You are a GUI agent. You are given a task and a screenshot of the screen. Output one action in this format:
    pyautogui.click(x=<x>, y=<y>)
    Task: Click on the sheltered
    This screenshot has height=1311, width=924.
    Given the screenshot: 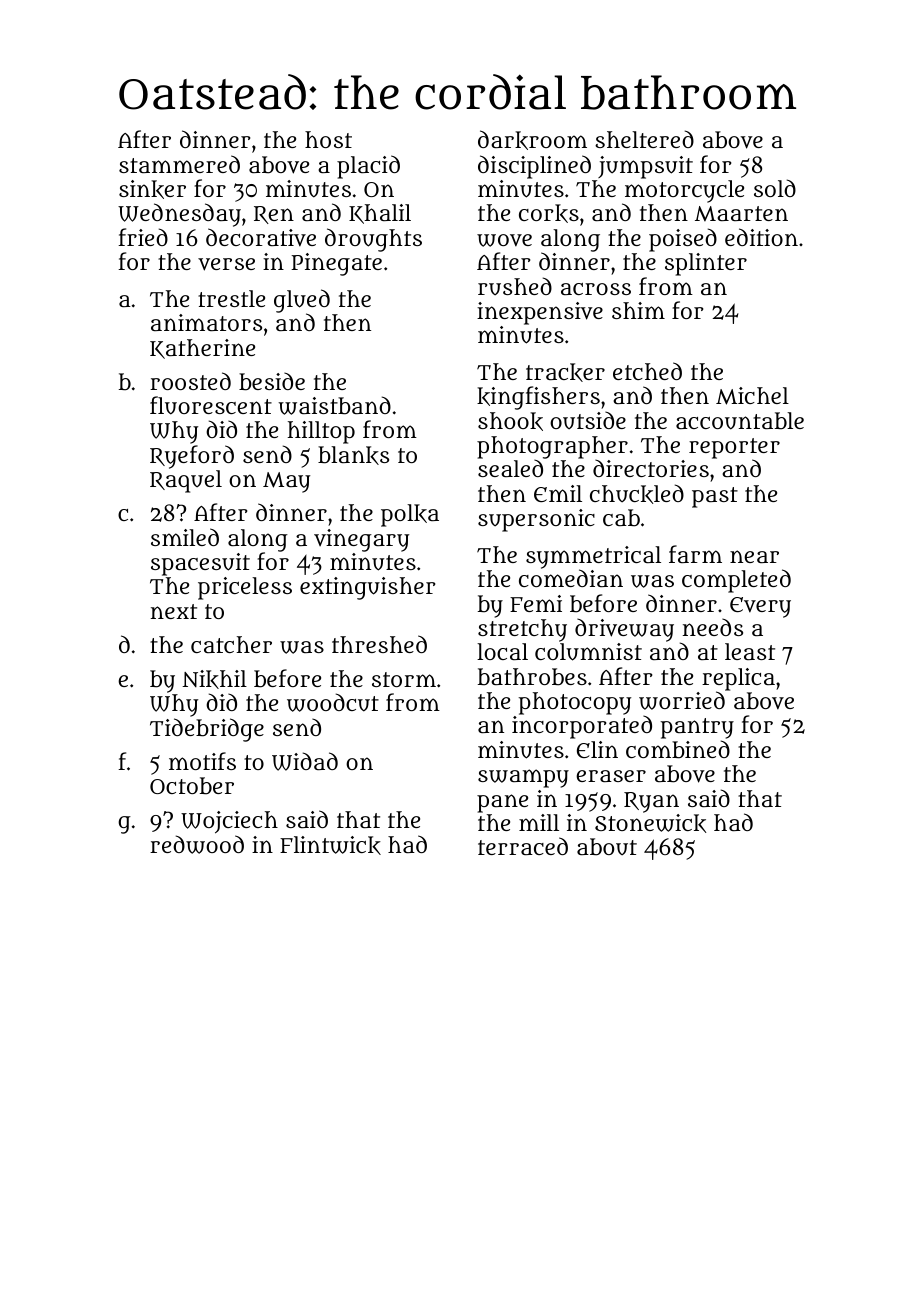 What is the action you would take?
    pyautogui.click(x=644, y=139)
